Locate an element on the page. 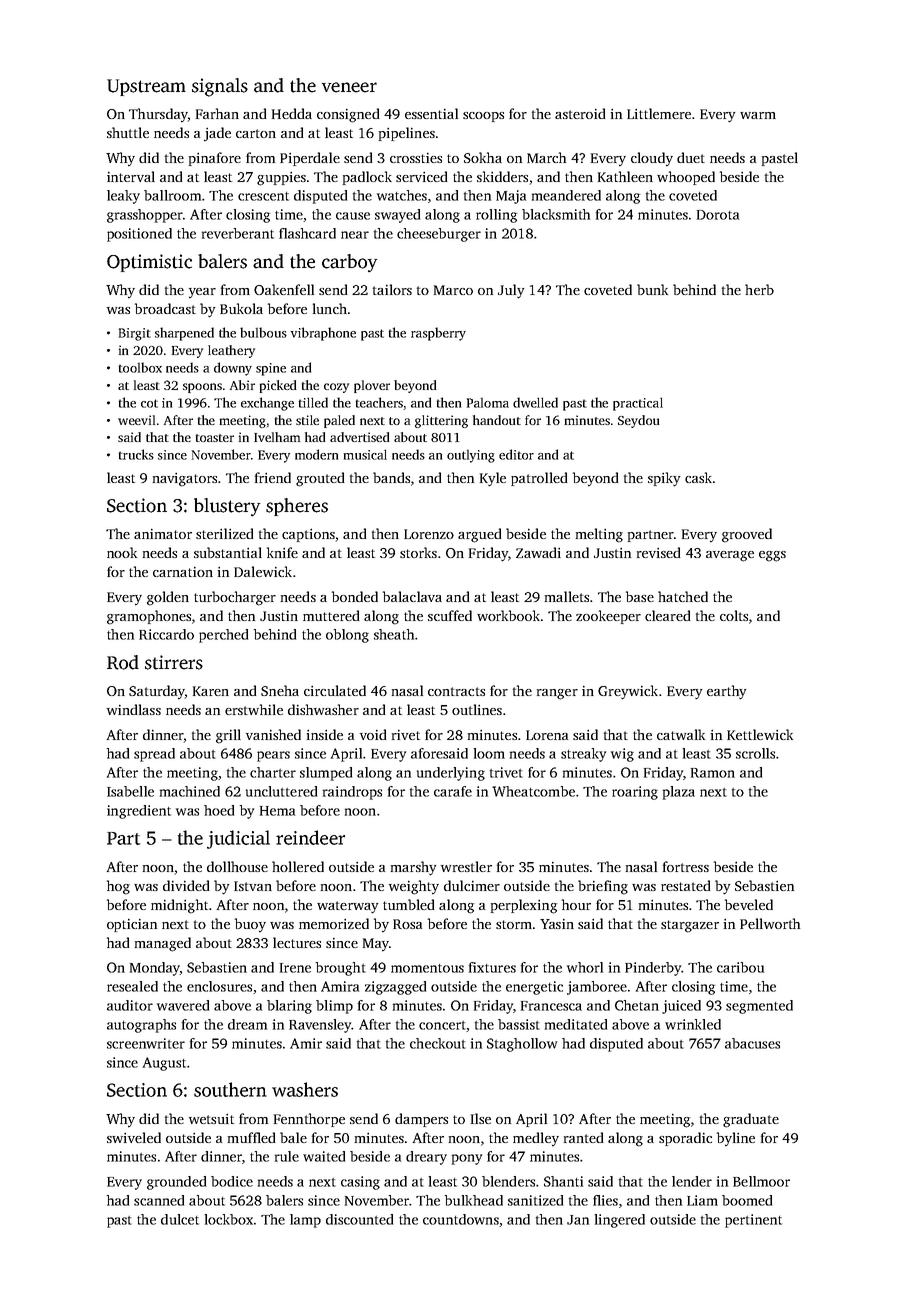 The height and width of the page is (1316, 908). cask is located at coordinates (698, 477).
